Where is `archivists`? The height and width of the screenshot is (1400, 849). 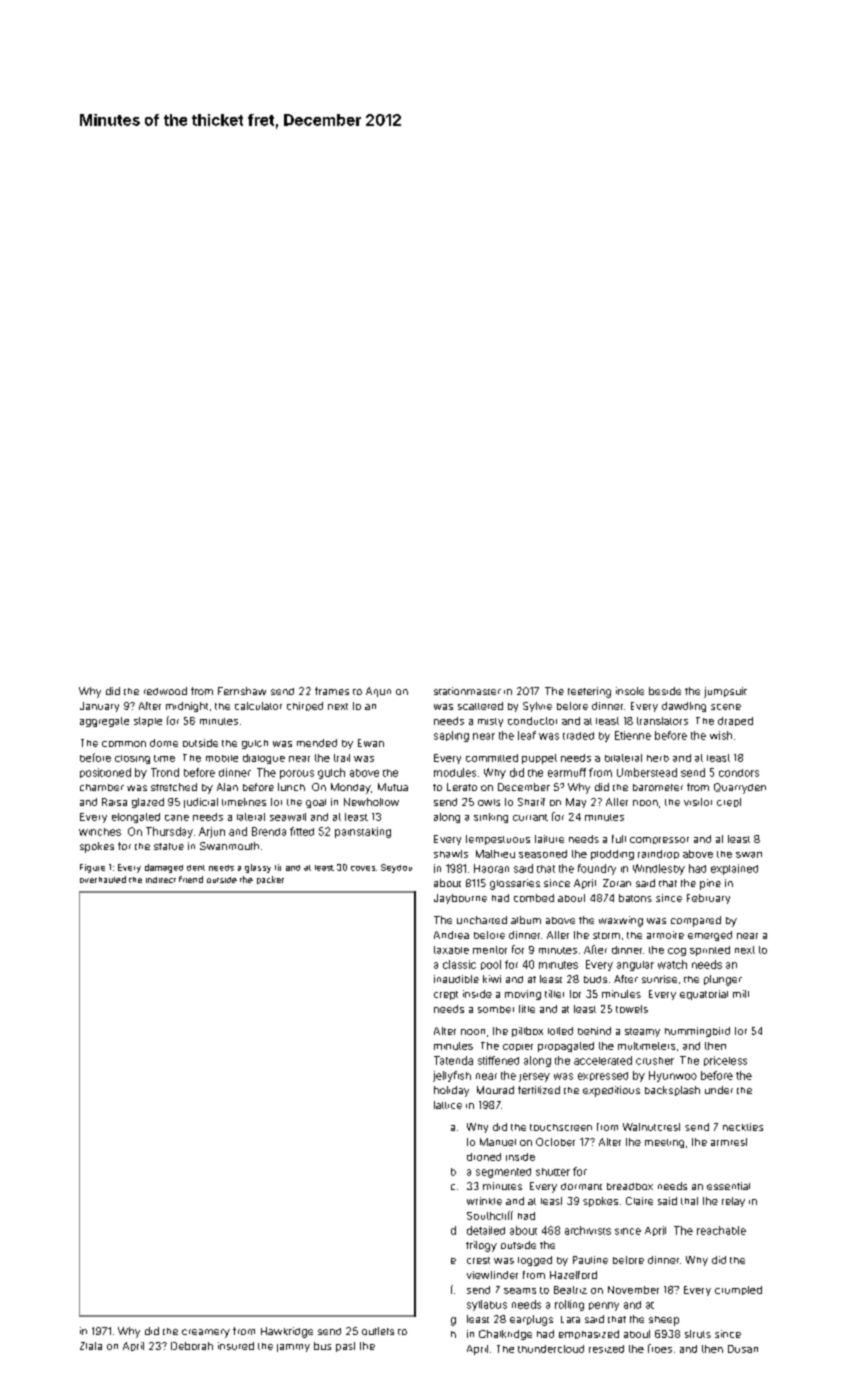 archivists is located at coordinates (588, 1230).
